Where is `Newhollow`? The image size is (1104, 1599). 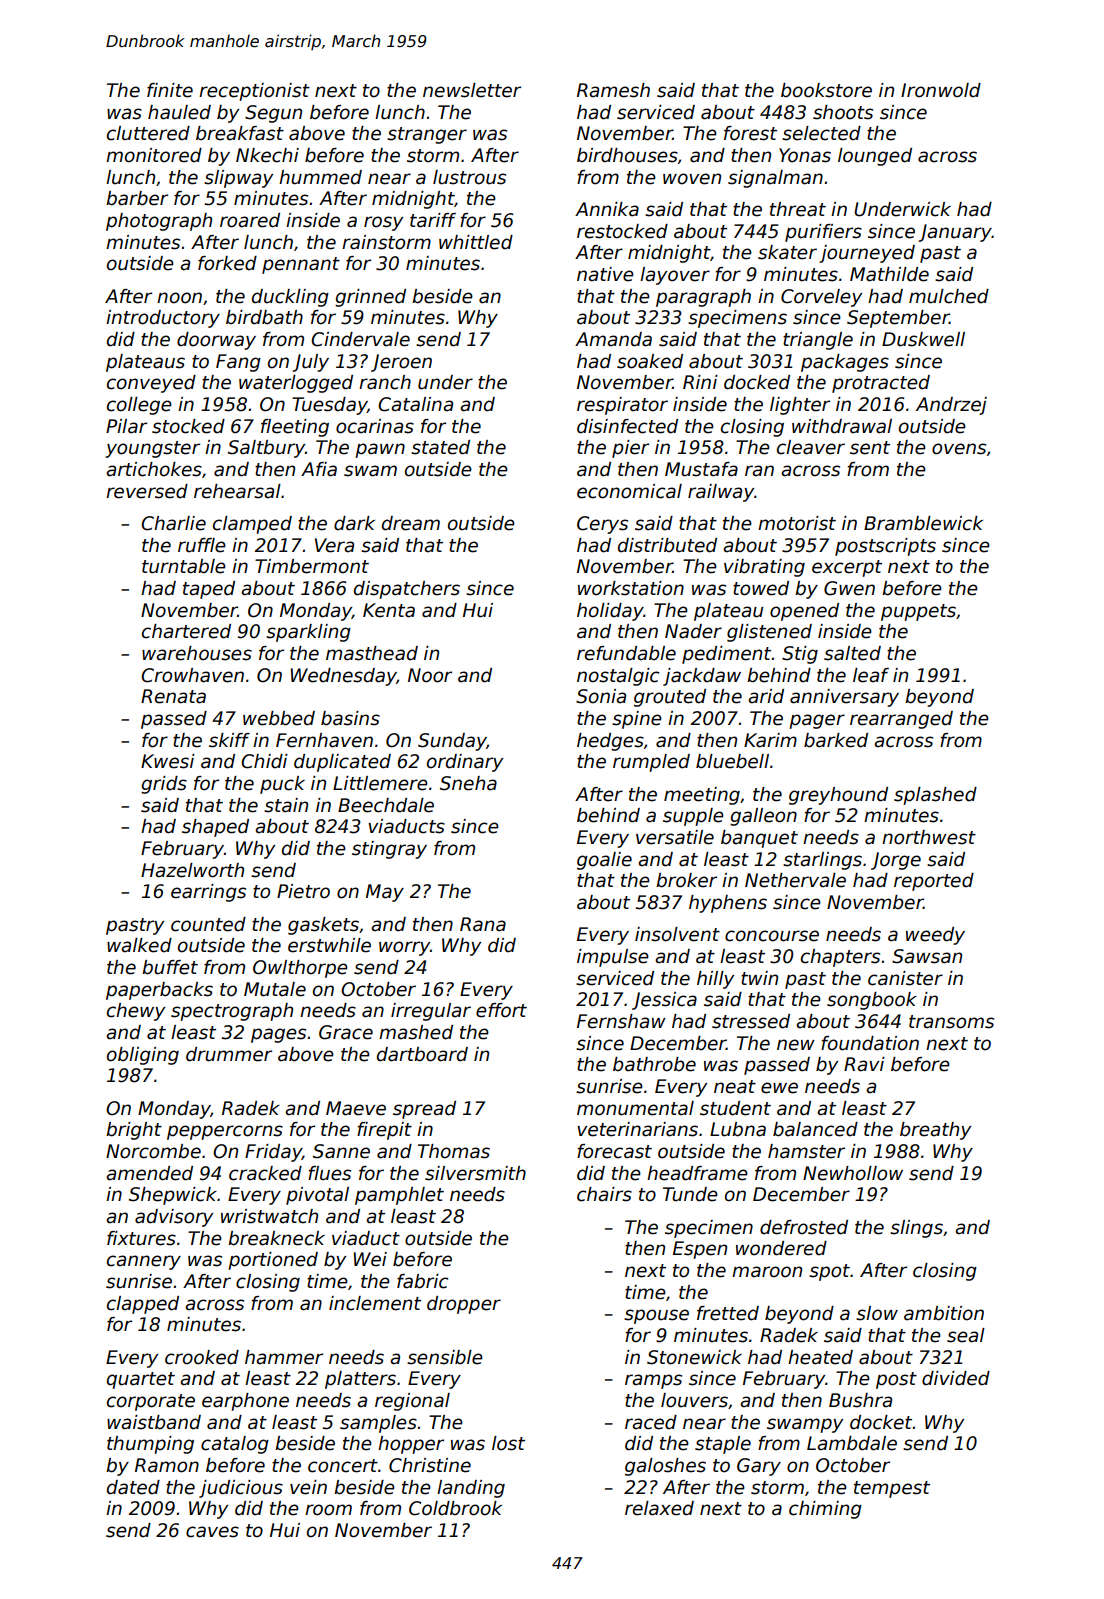
Newhollow is located at coordinates (853, 1173).
